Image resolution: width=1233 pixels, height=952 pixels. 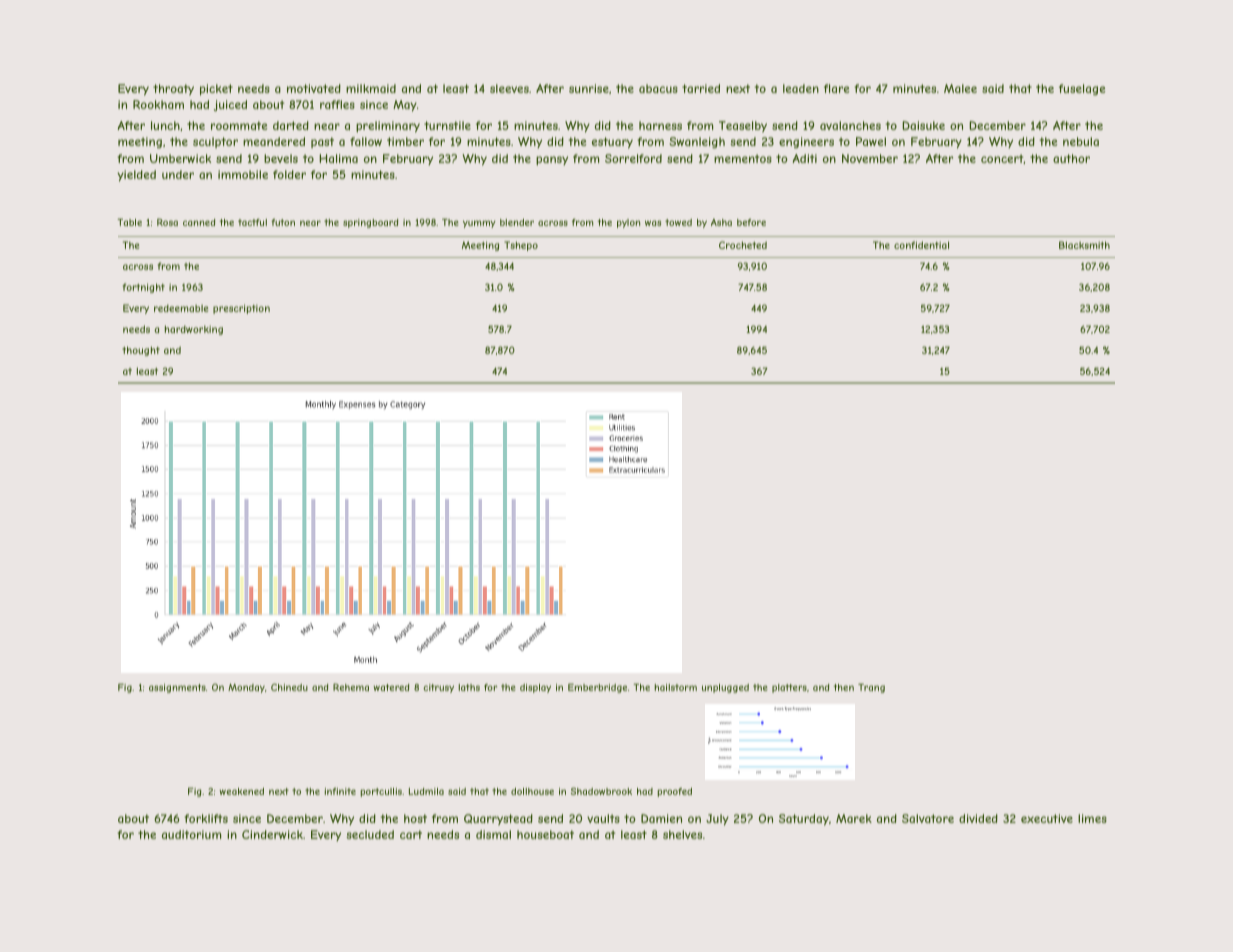 I want to click on nebula, so click(x=1081, y=141).
